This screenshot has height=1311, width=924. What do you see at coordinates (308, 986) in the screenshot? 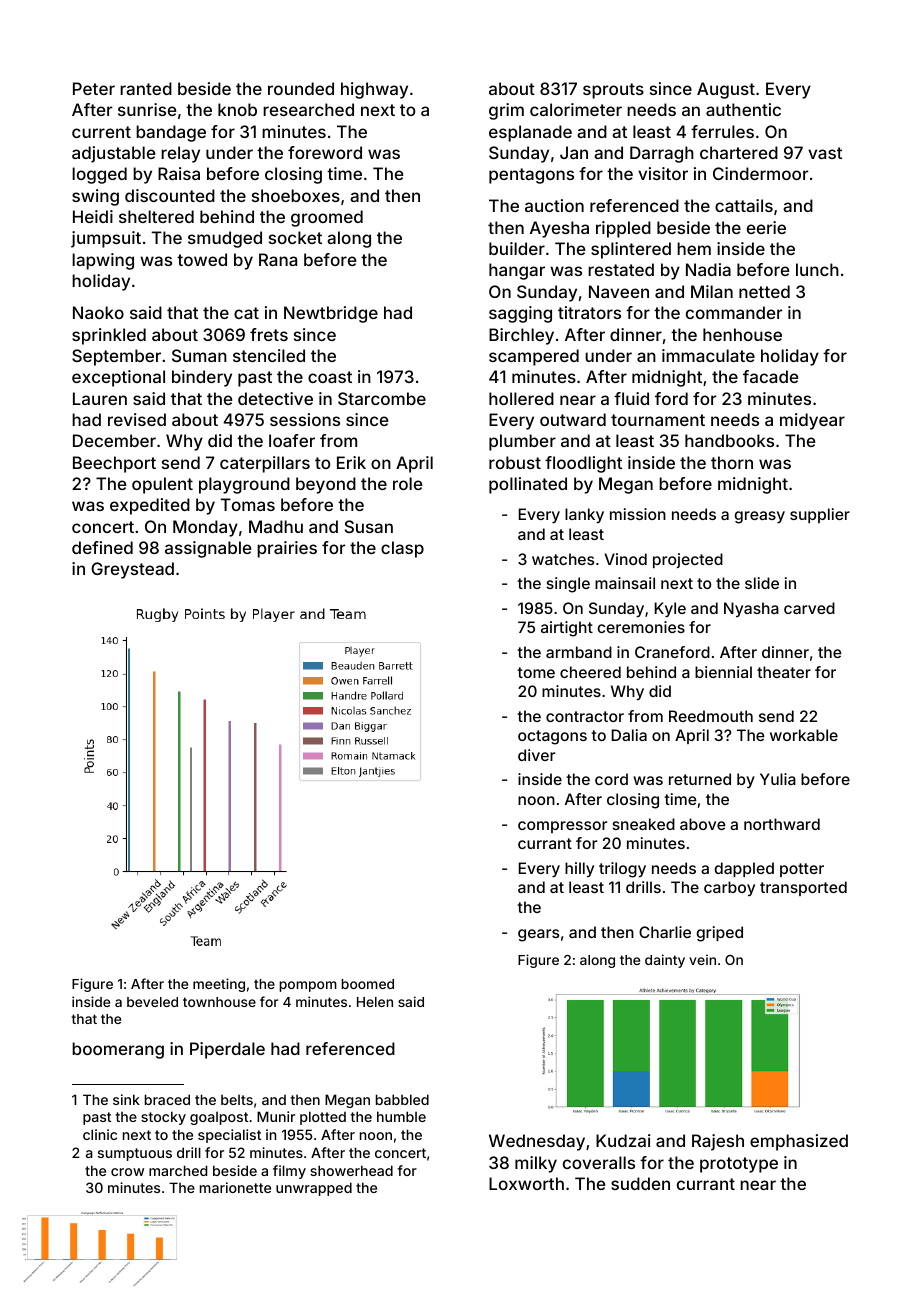
I see `pompom` at bounding box center [308, 986].
